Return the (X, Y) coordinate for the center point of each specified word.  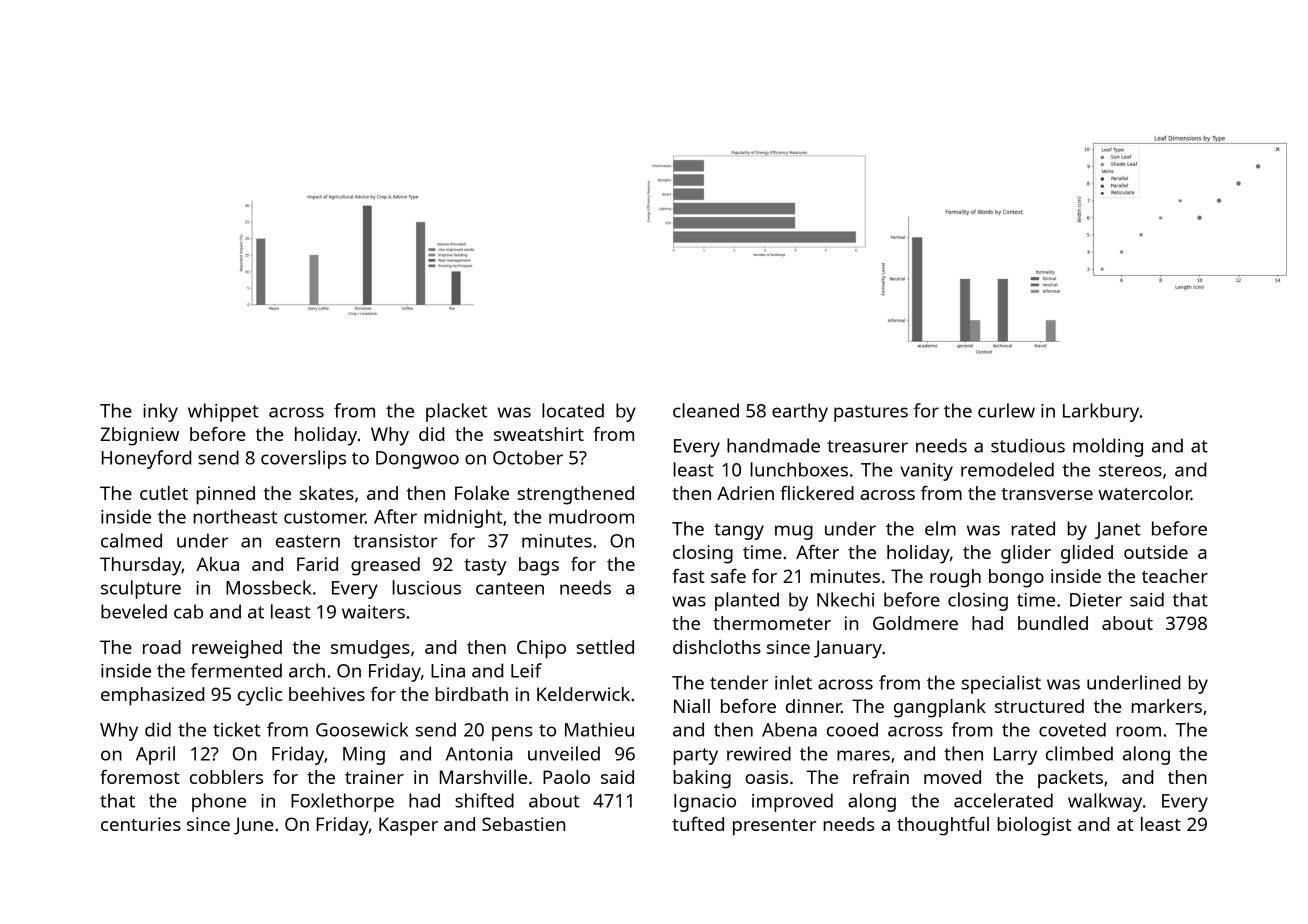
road (162, 647)
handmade (773, 445)
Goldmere (915, 623)
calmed (131, 540)
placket (456, 412)
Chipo (541, 649)
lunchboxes (799, 469)
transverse (1047, 494)
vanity (926, 472)
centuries (141, 824)
